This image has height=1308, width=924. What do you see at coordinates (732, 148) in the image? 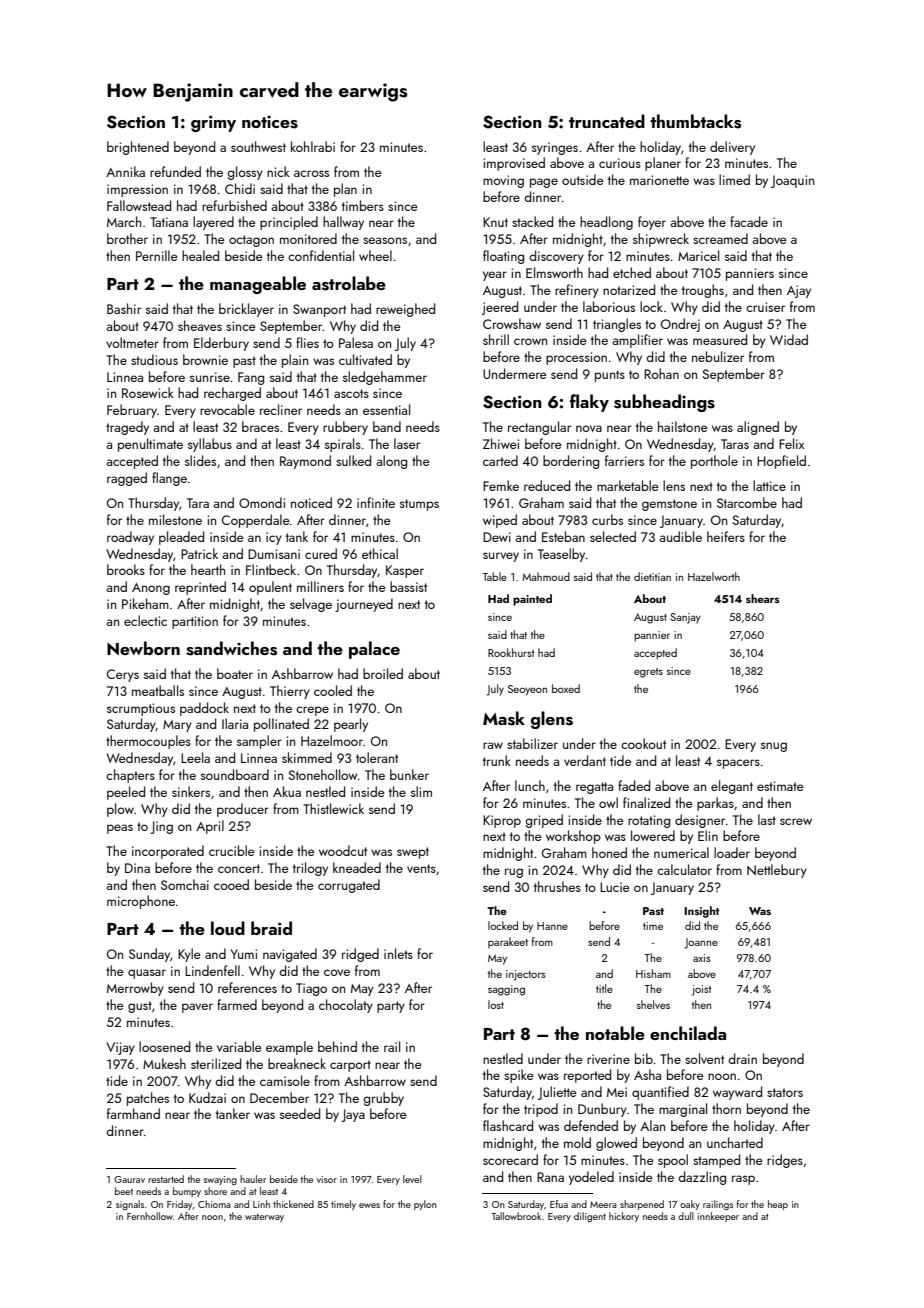
I see `delivery` at bounding box center [732, 148].
